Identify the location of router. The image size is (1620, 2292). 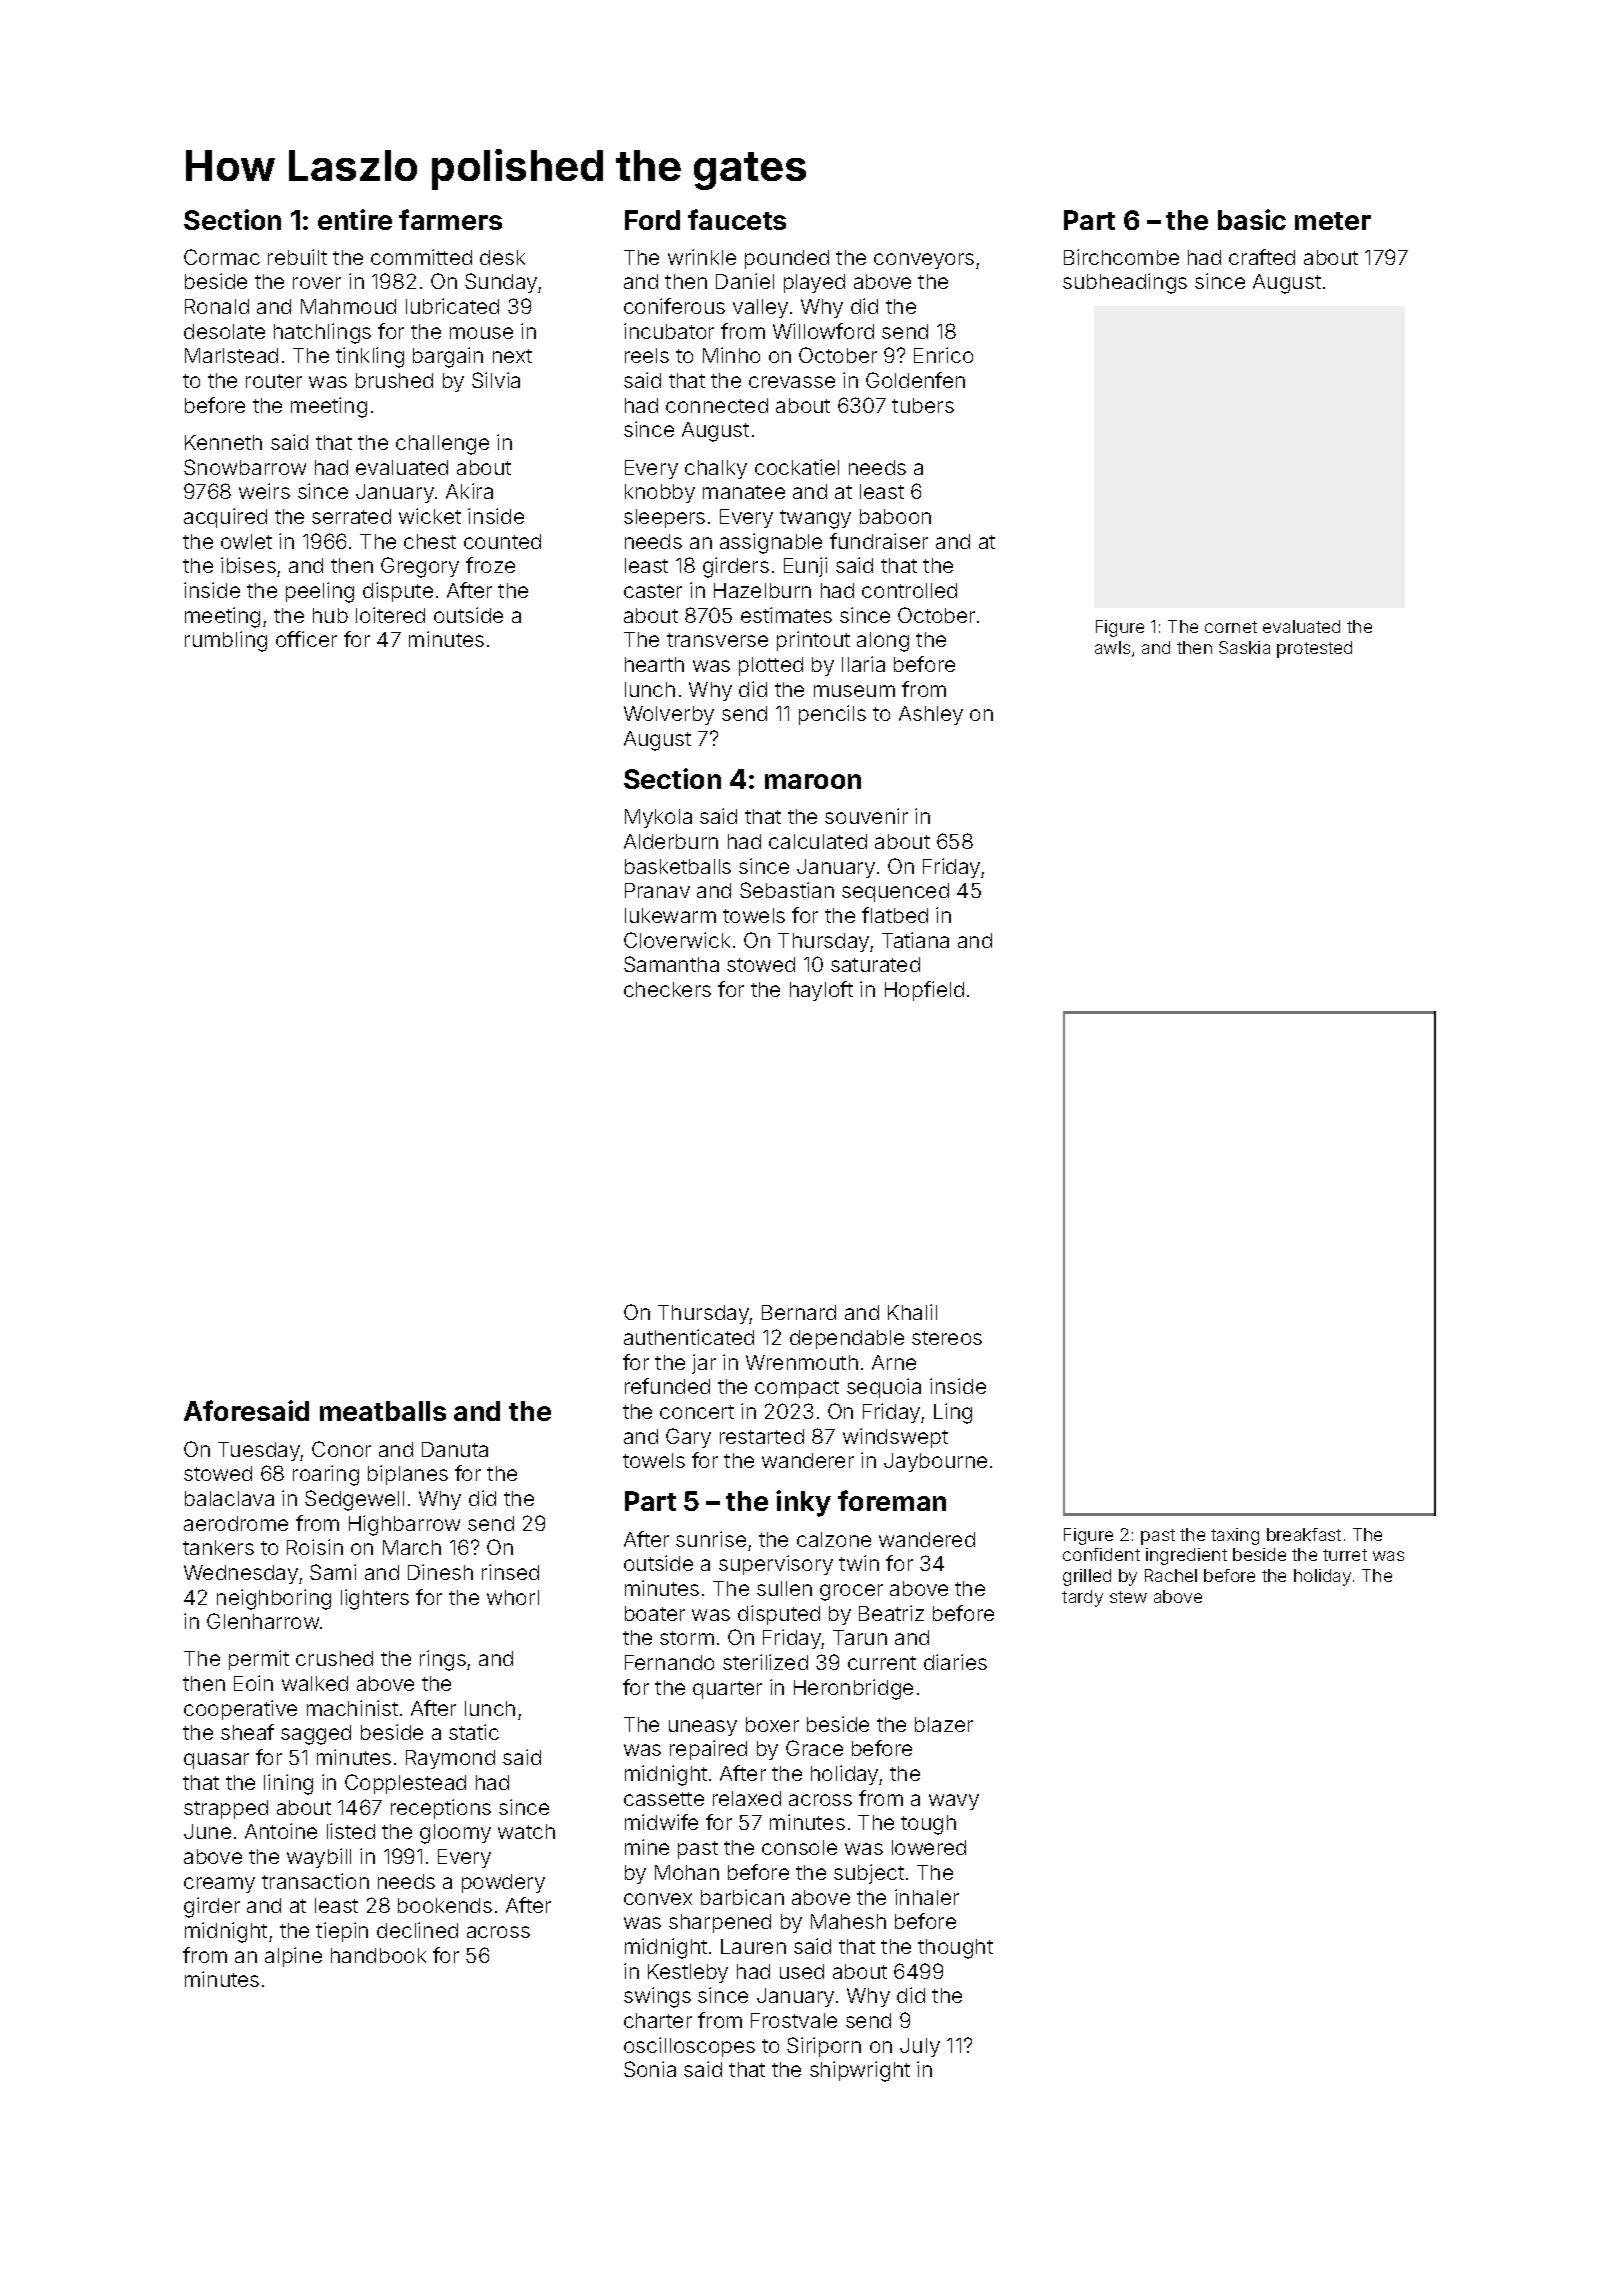
(274, 381).
